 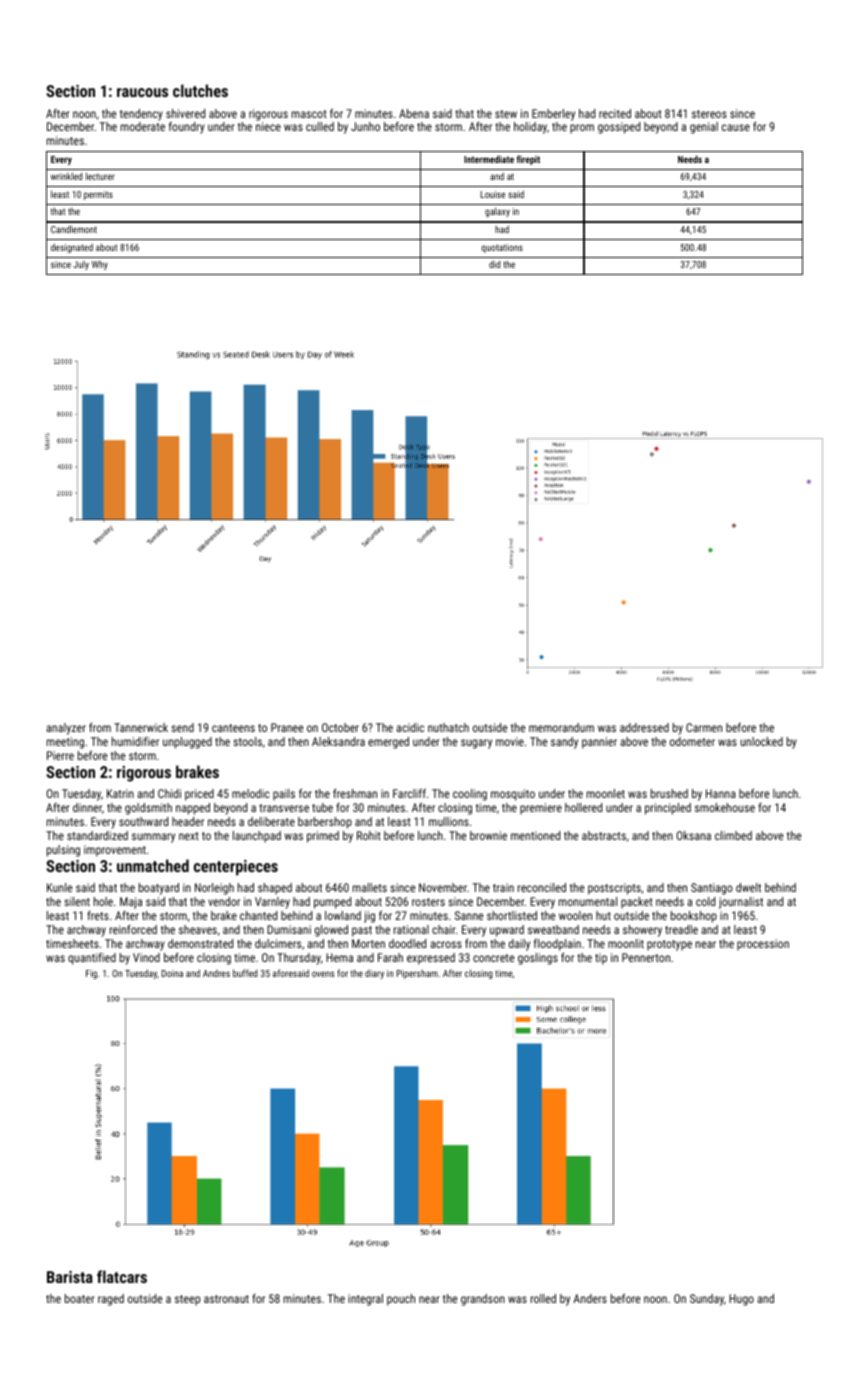 I want to click on procession, so click(x=763, y=945).
